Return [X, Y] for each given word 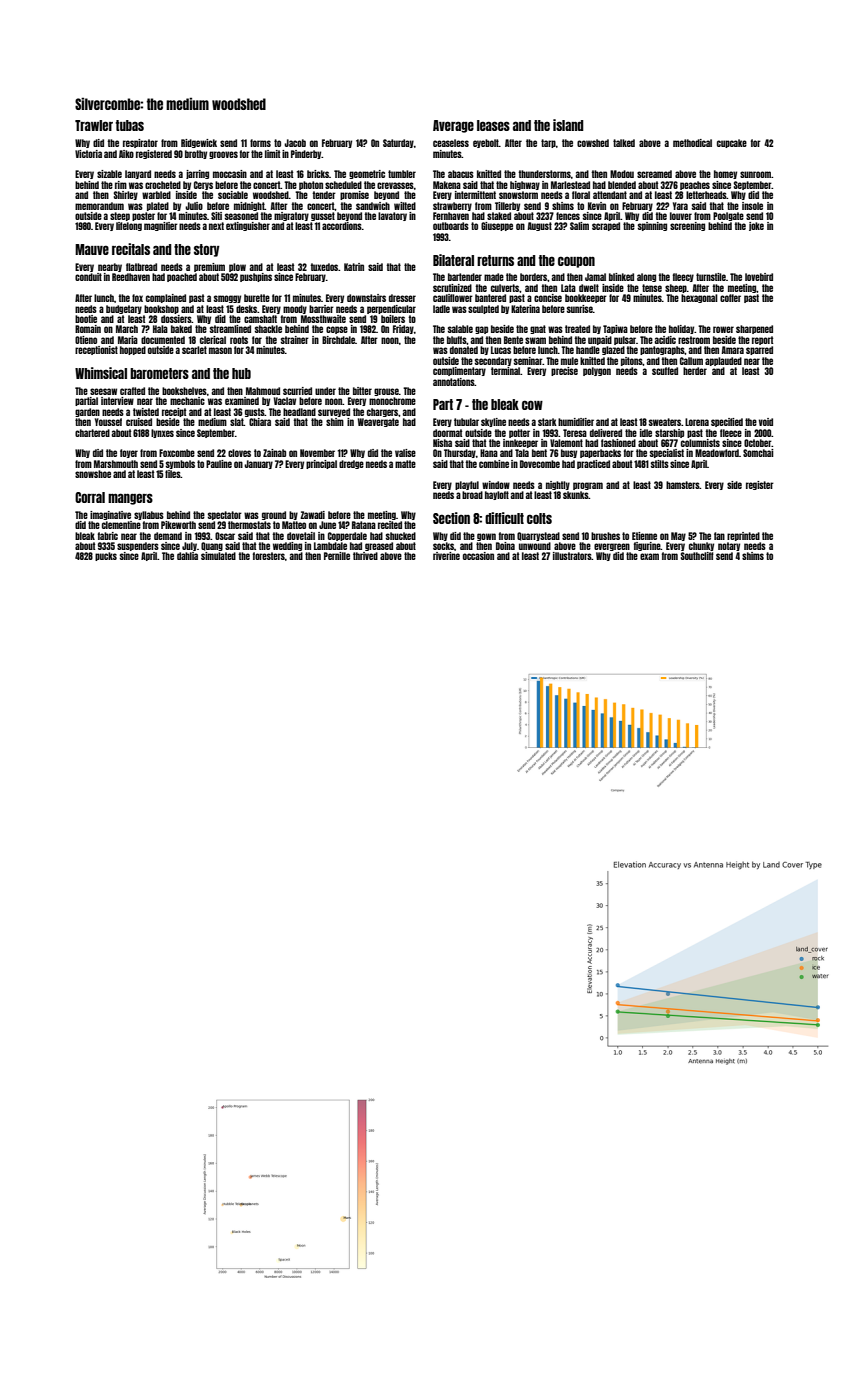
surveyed [334, 412]
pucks [106, 556]
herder [695, 371]
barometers [159, 373]
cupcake [732, 143]
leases [493, 125]
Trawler [94, 125]
